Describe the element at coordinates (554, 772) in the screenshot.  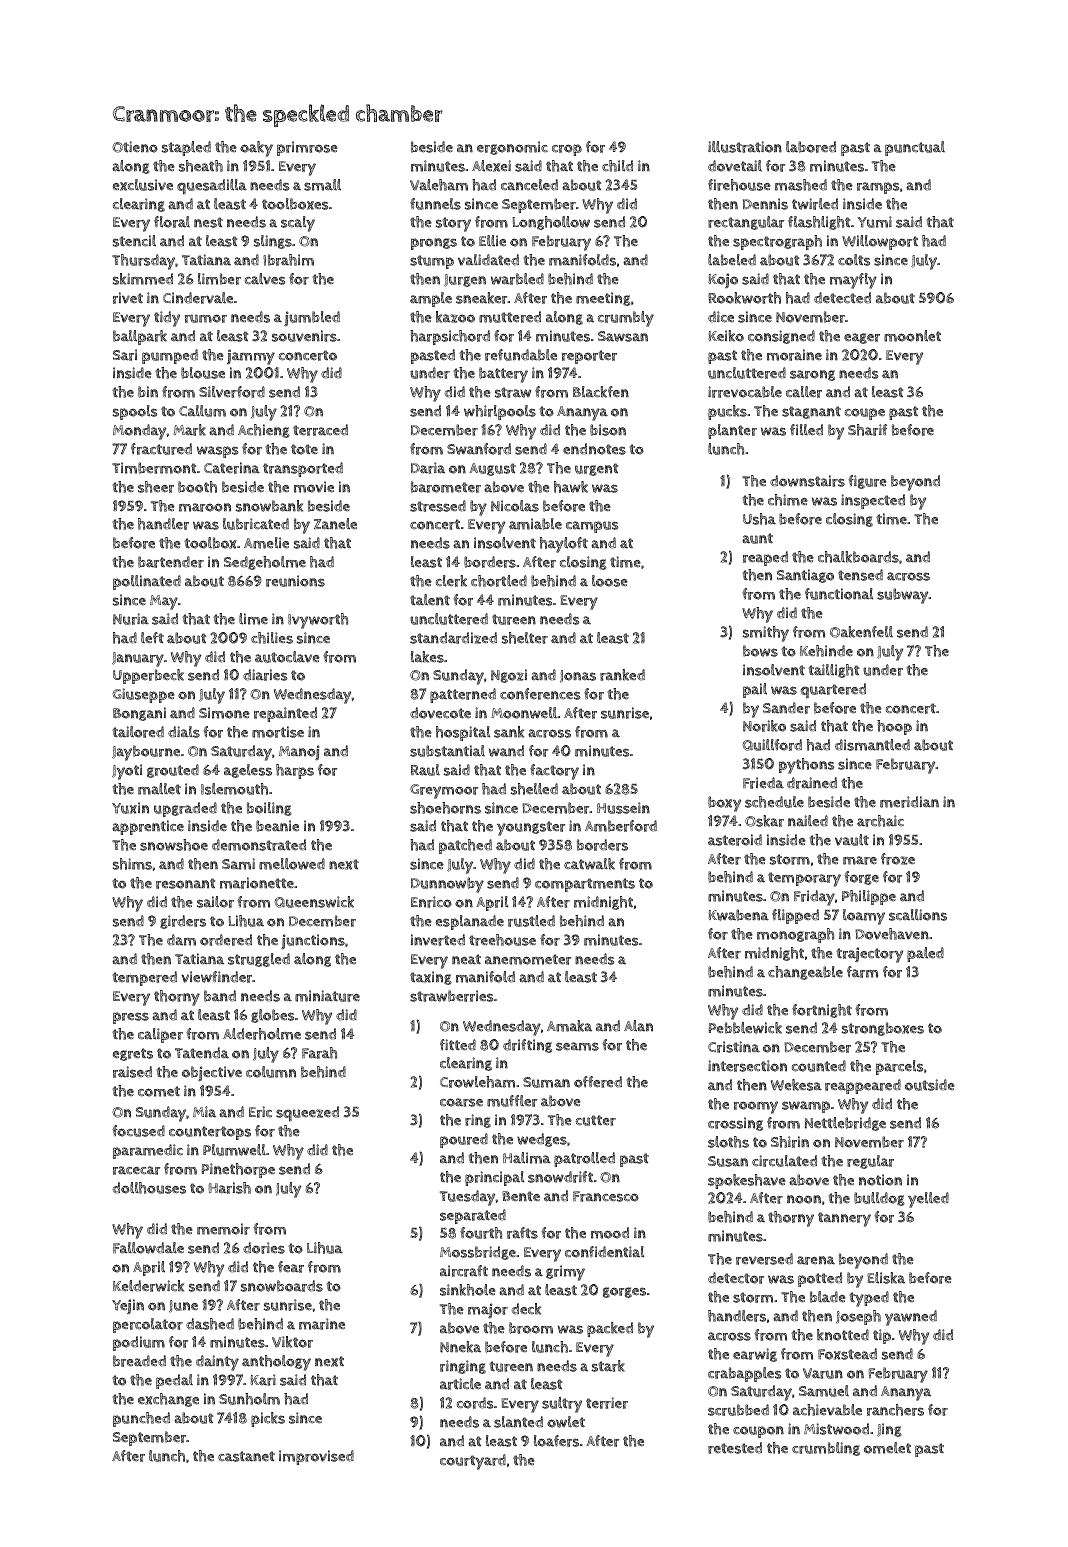
I see `factory` at that location.
